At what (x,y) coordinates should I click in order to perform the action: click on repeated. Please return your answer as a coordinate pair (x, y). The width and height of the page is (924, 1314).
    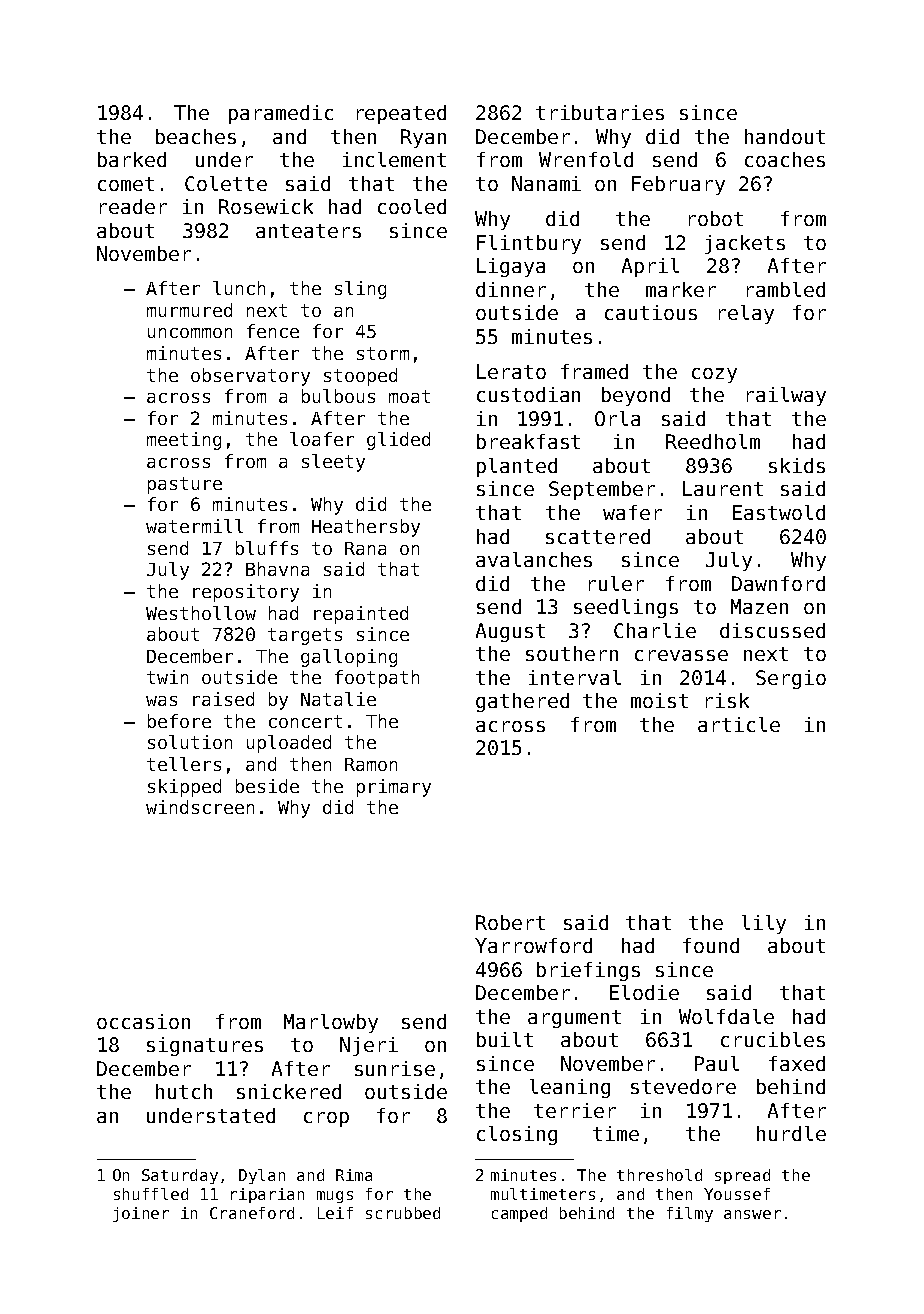
    Looking at the image, I should click on (401, 114).
